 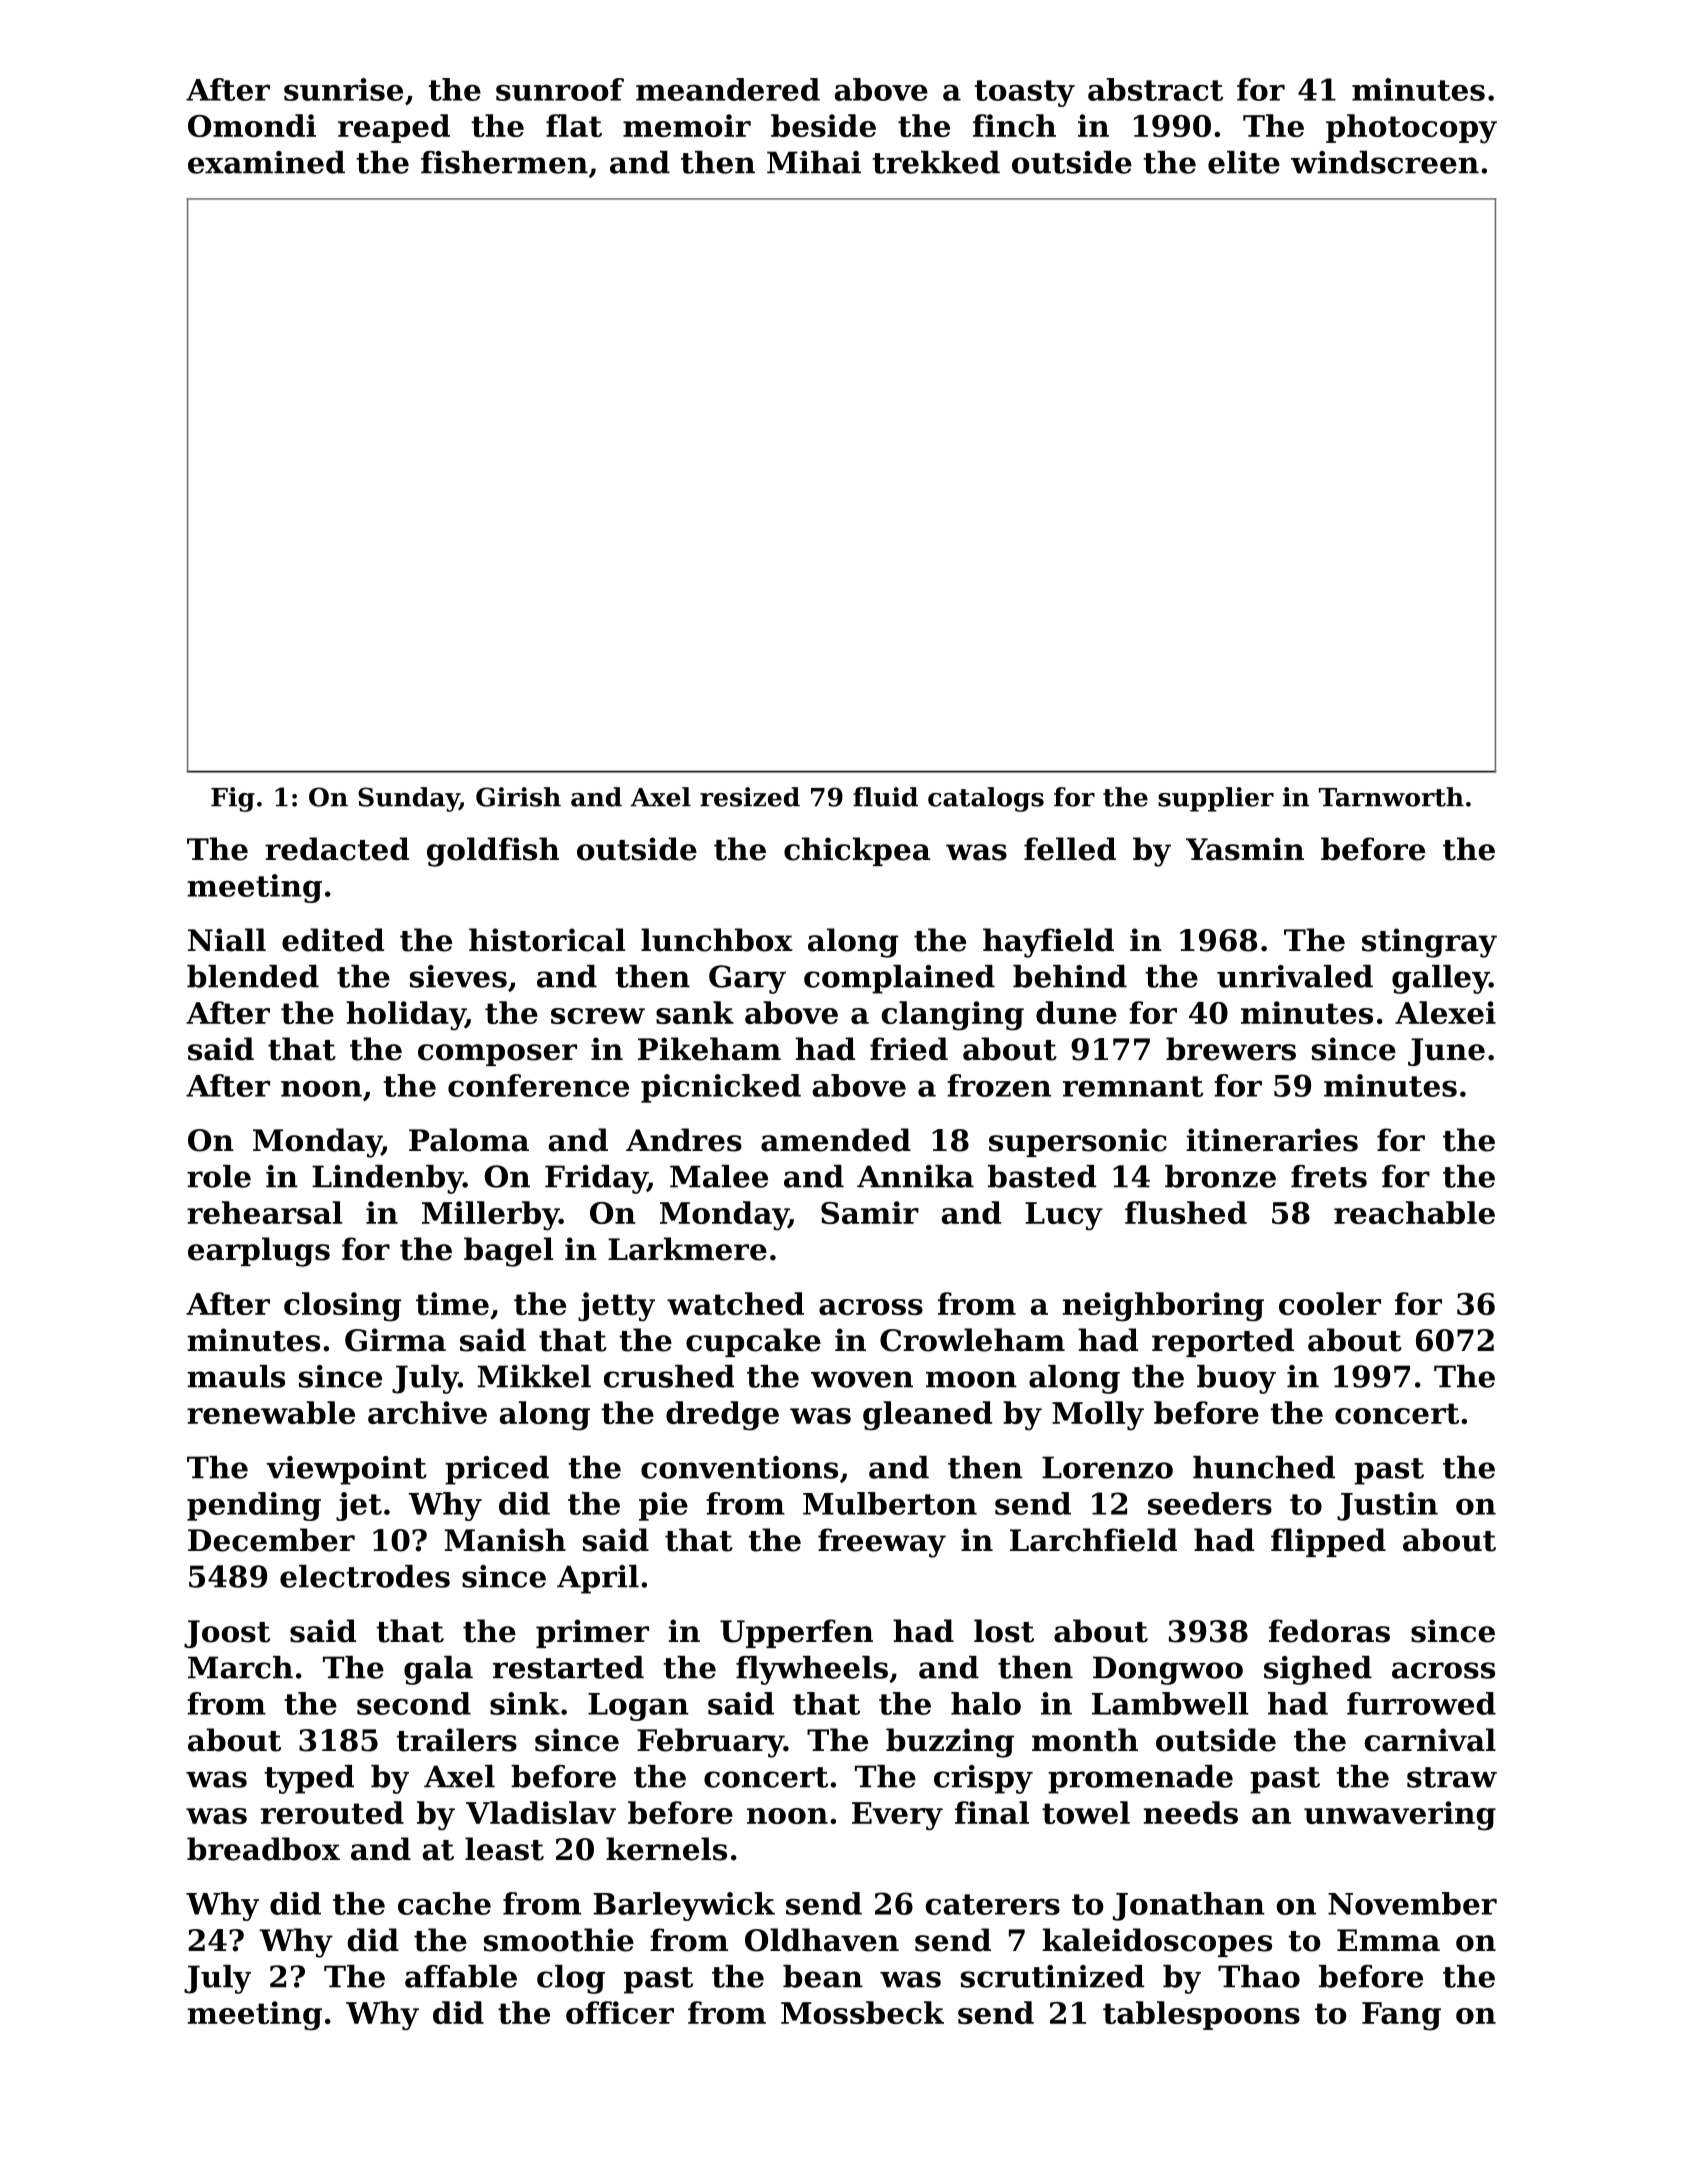 What do you see at coordinates (1155, 89) in the page?
I see `abstract` at bounding box center [1155, 89].
